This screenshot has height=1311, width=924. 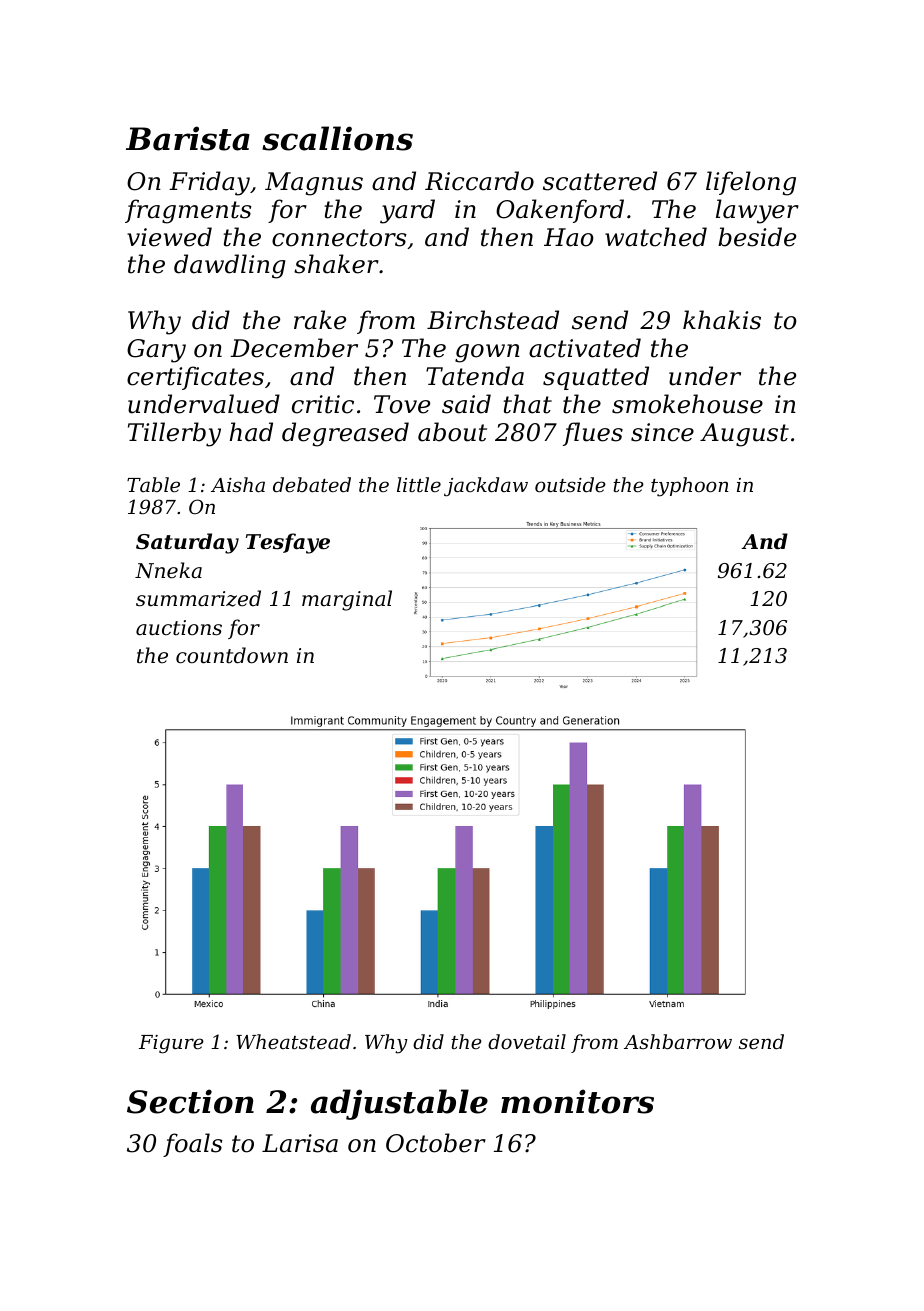 What do you see at coordinates (232, 655) in the screenshot?
I see `countdown` at bounding box center [232, 655].
